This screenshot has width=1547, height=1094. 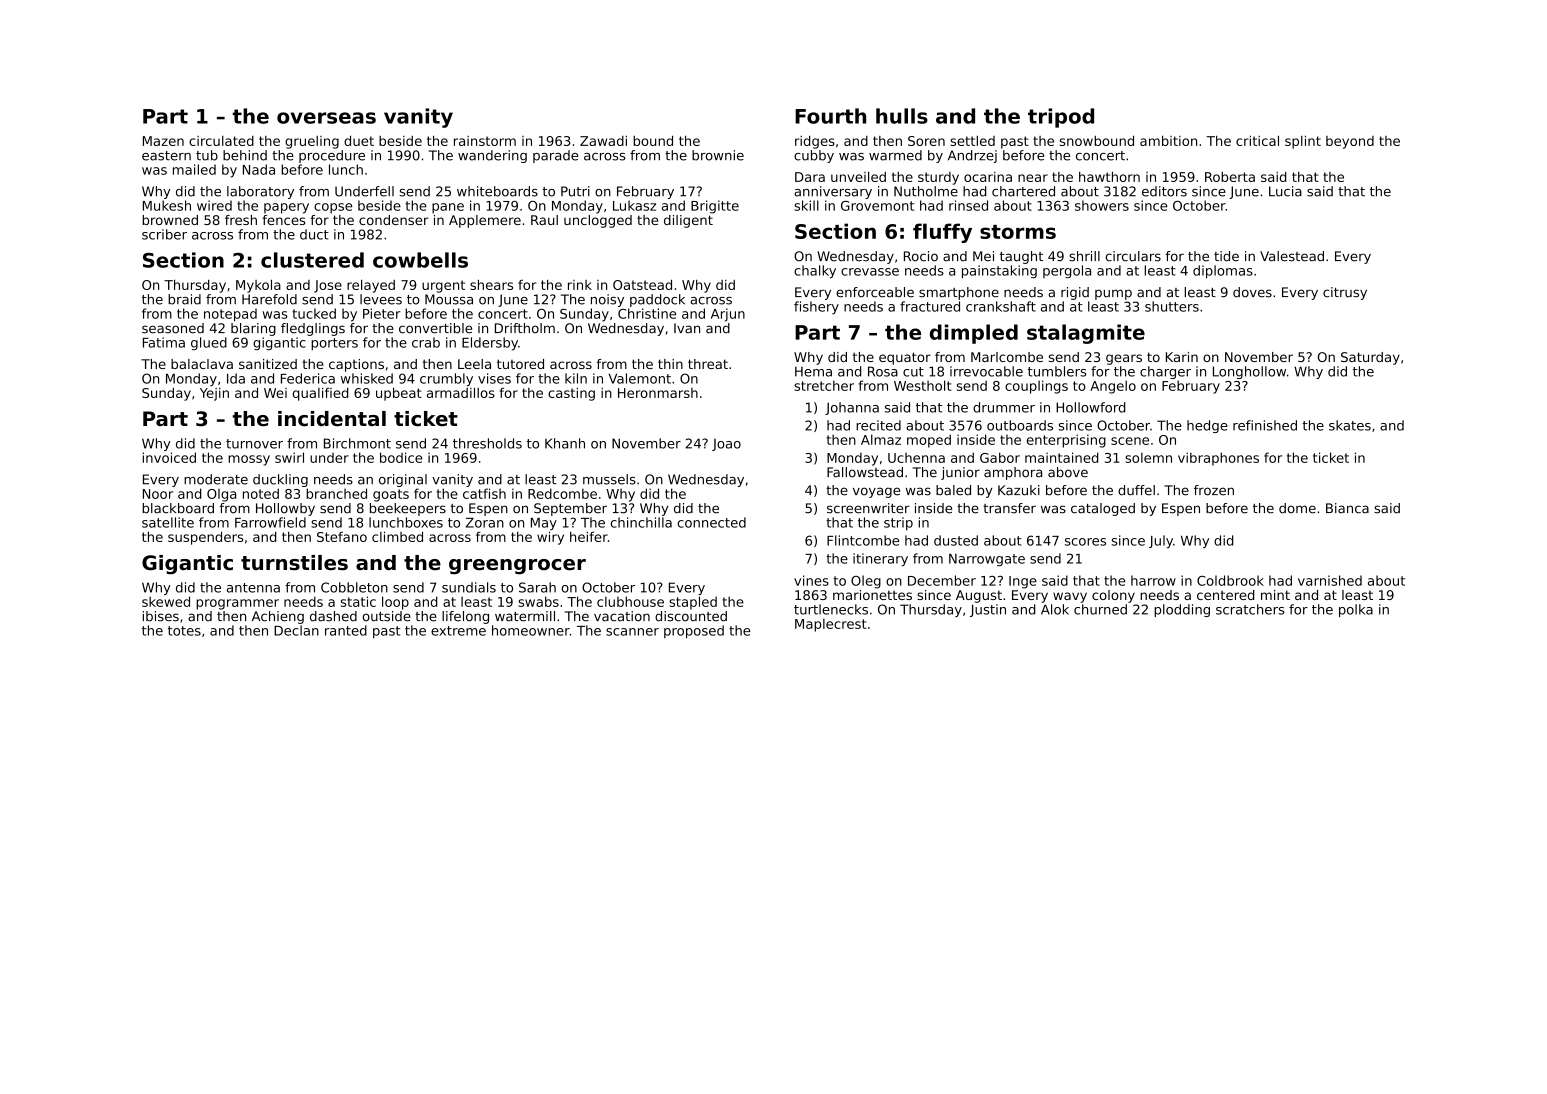 What do you see at coordinates (942, 580) in the screenshot?
I see `December` at bounding box center [942, 580].
